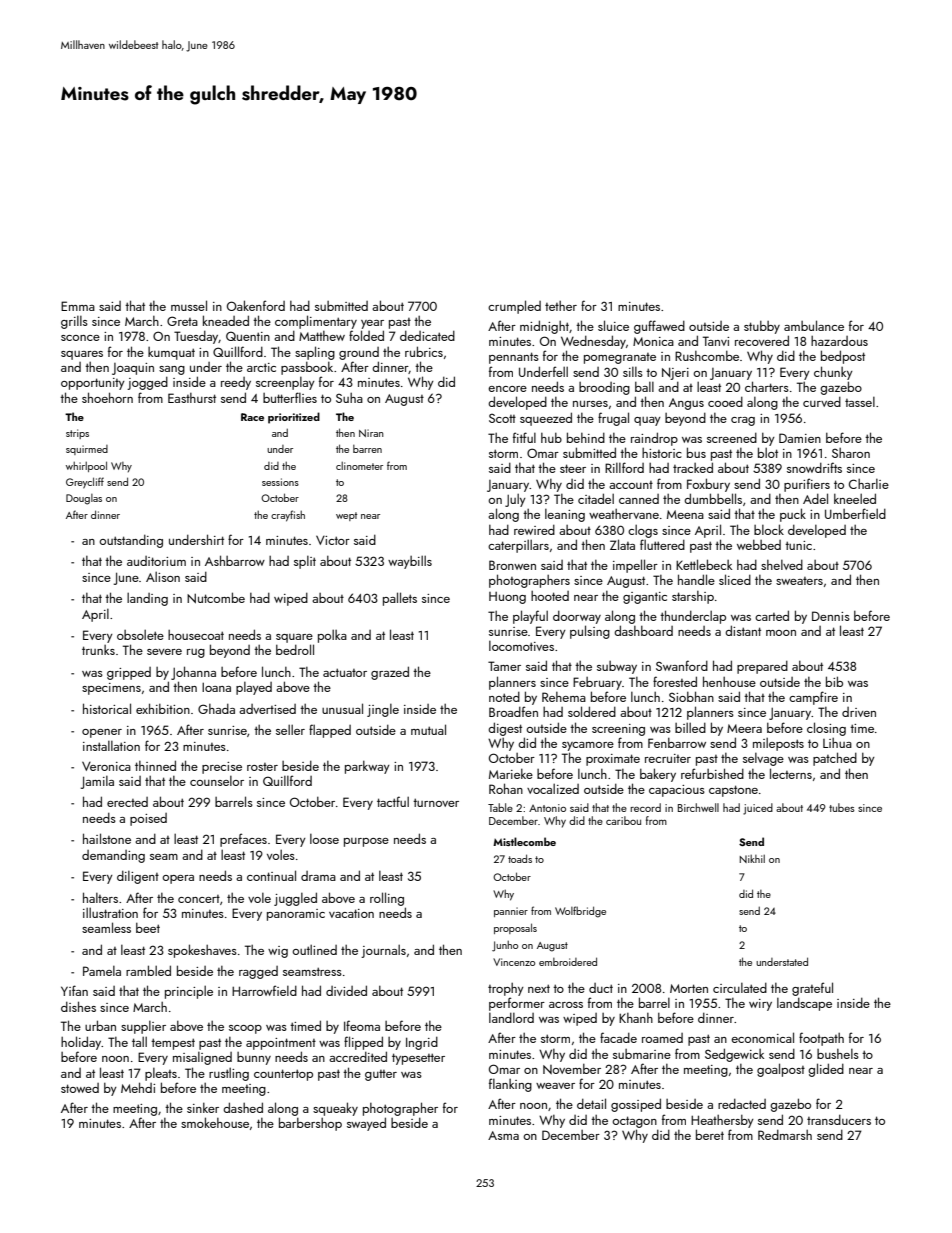  Describe the element at coordinates (245, 1029) in the screenshot. I see `scoop` at that location.
